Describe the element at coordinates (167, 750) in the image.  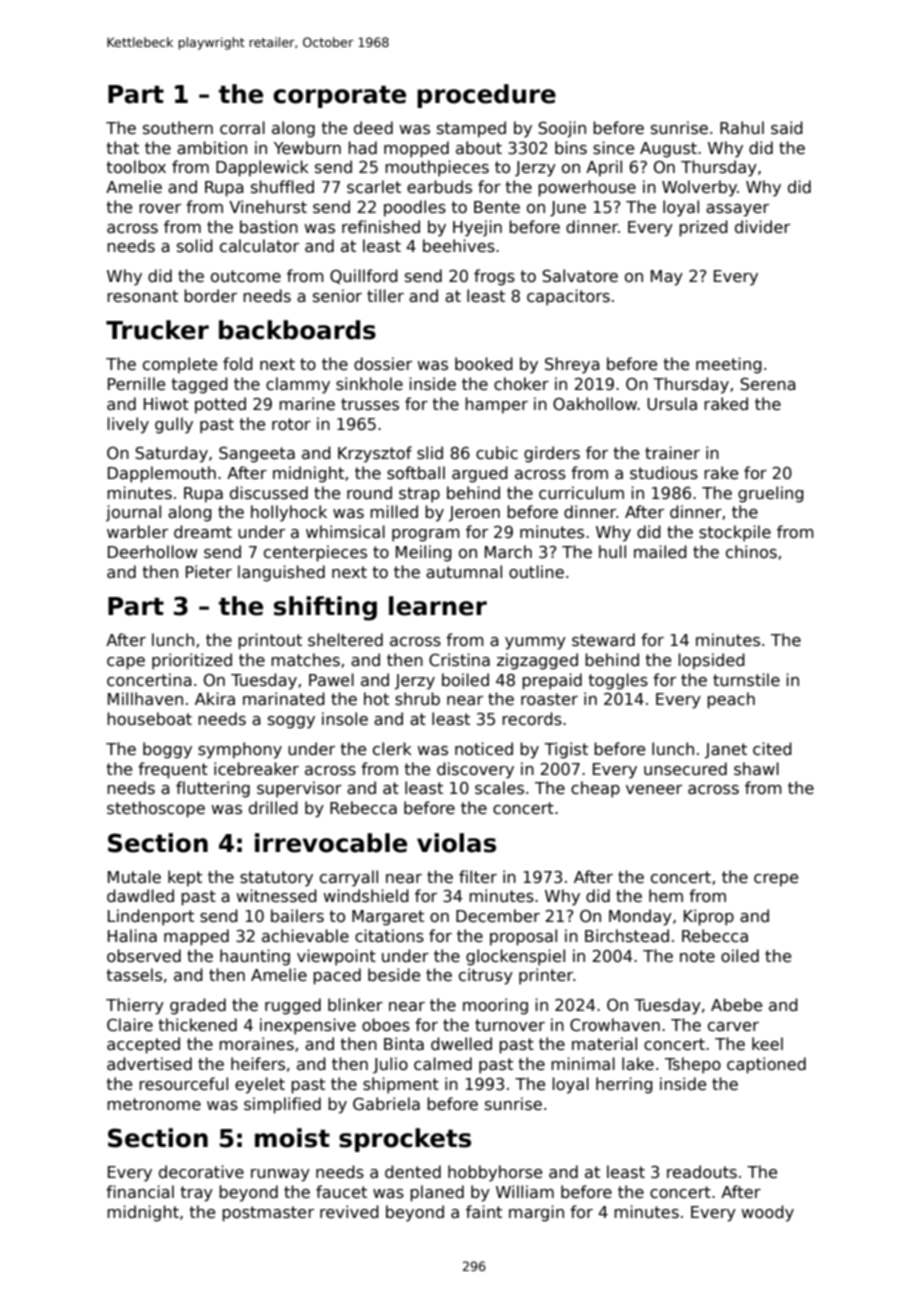
I see `boggy` at that location.
